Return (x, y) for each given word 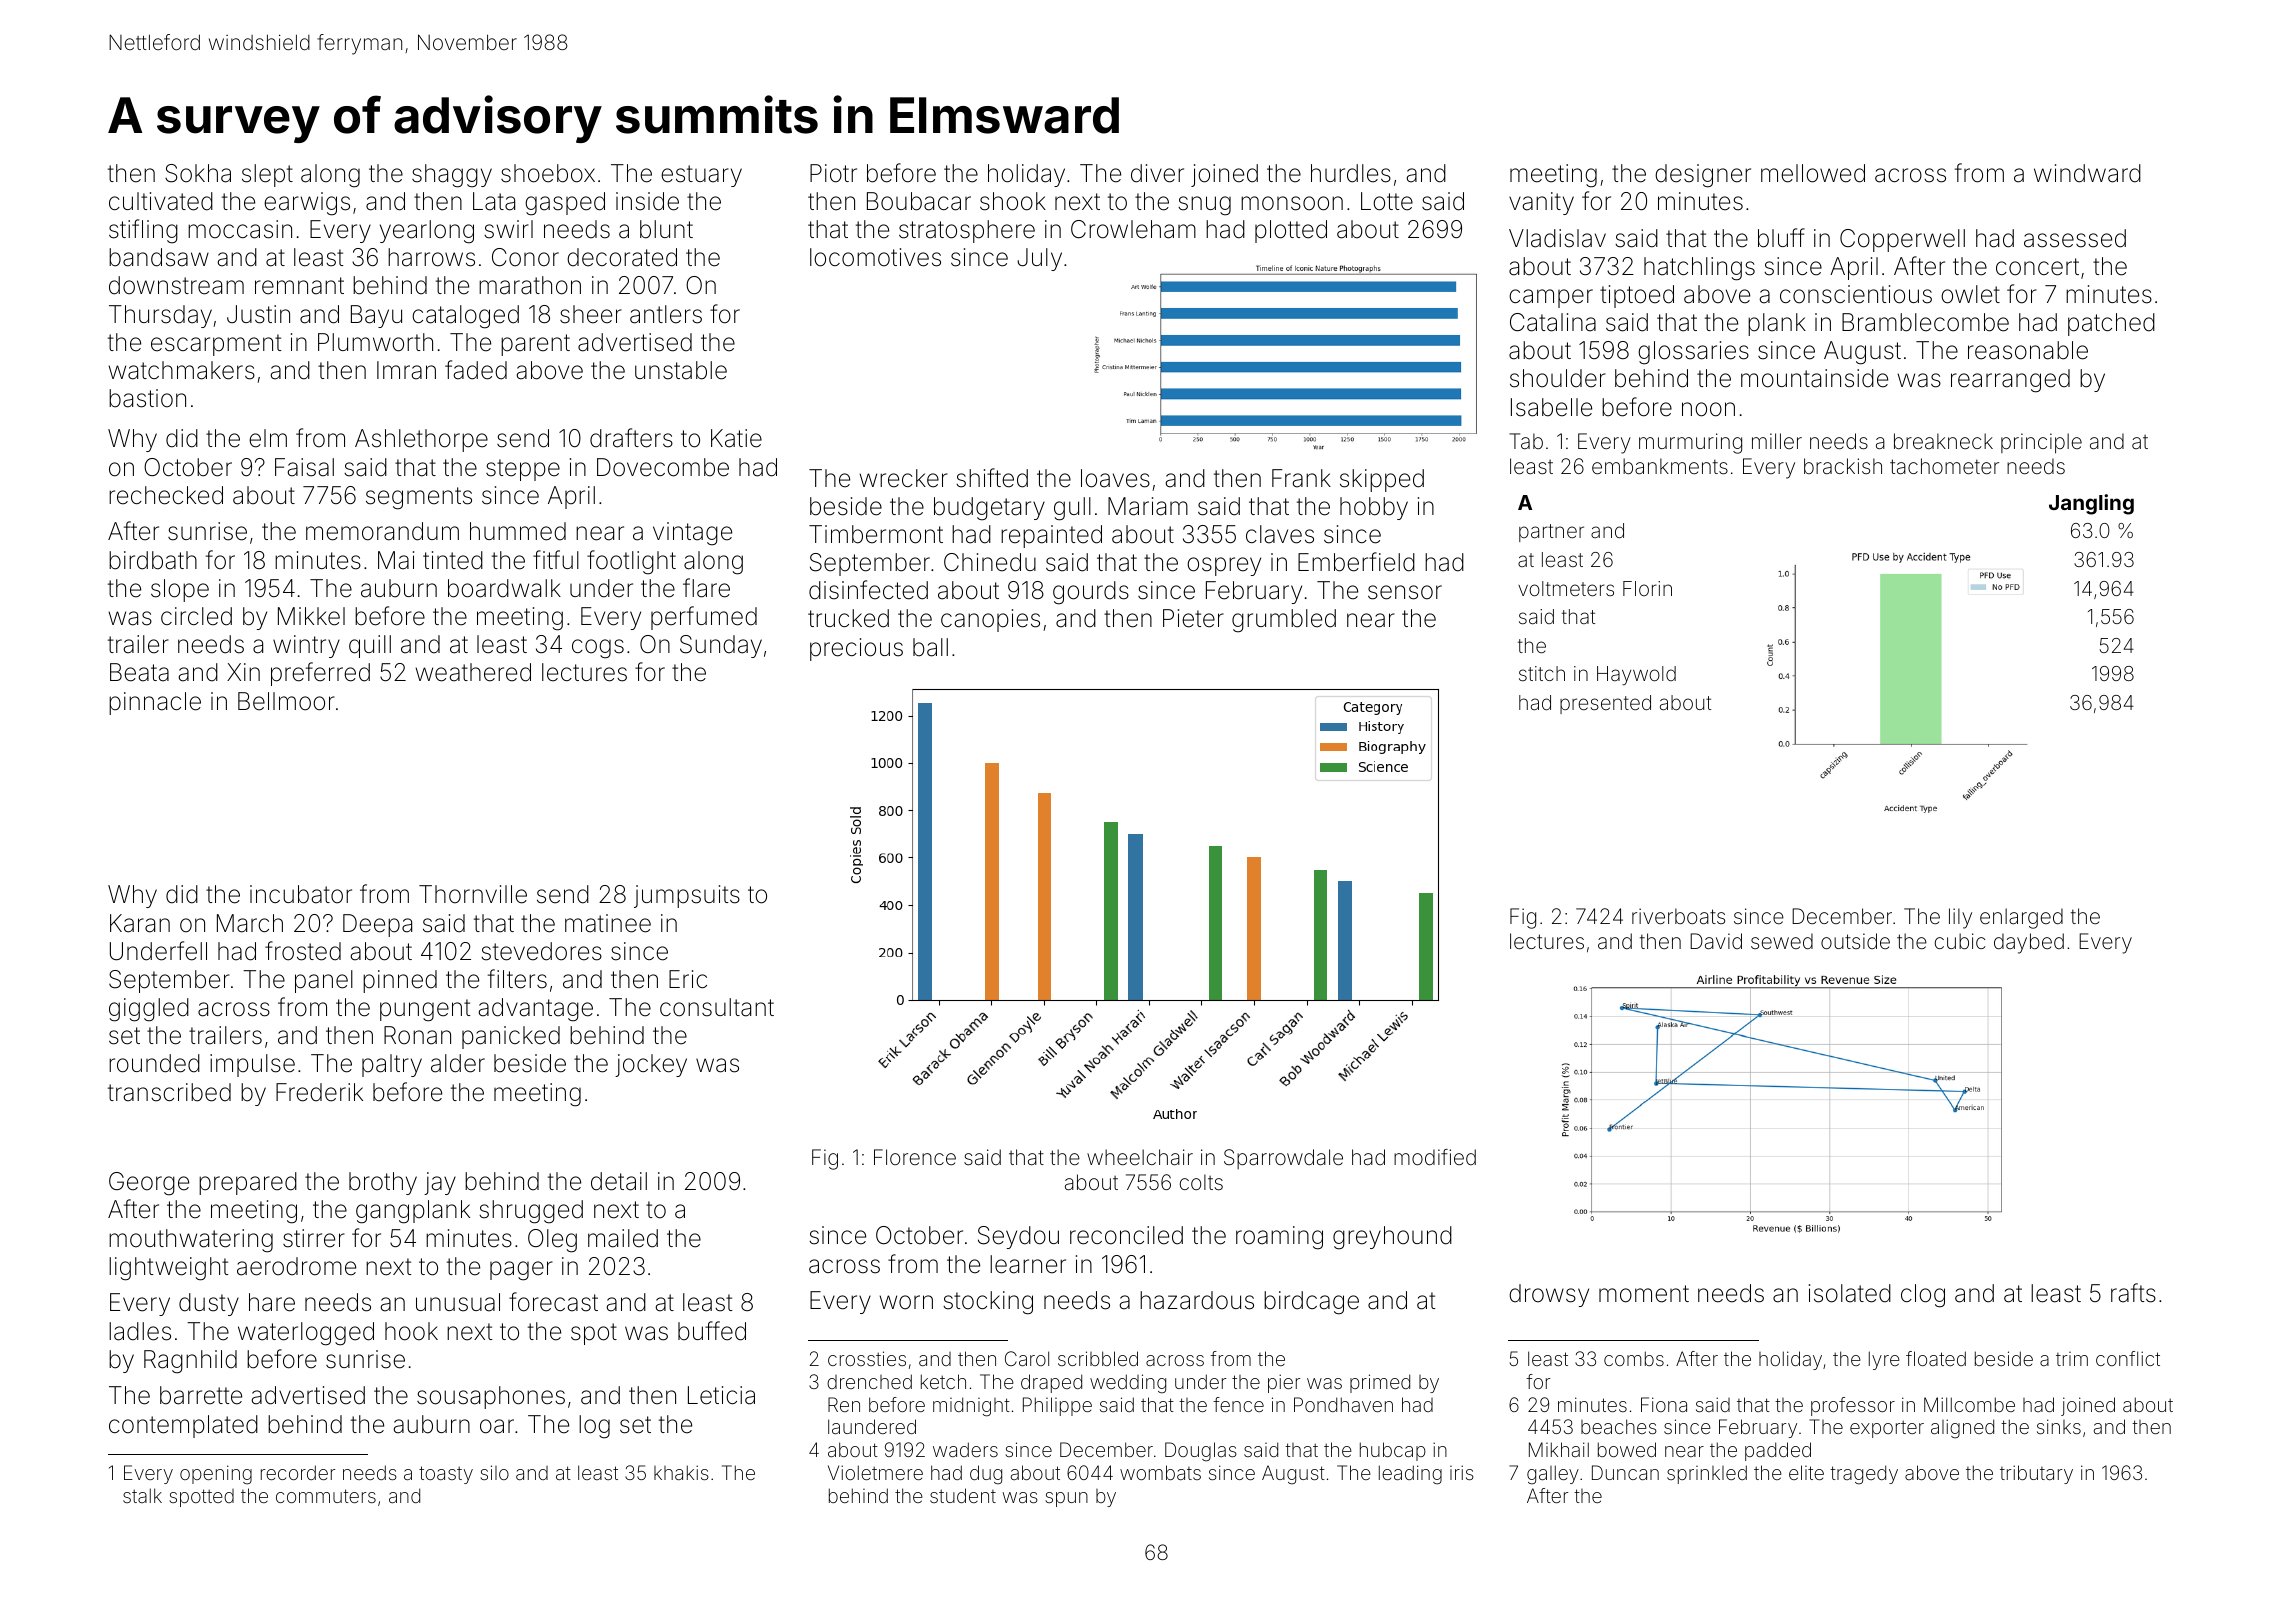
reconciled (1126, 1235)
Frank (1301, 478)
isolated (1850, 1293)
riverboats (1678, 916)
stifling (143, 231)
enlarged (2021, 918)
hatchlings (1699, 269)
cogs (598, 649)
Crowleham (1133, 229)
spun (1066, 1499)
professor (1853, 1406)
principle (2041, 443)
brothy (383, 1183)
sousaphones (491, 1397)
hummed (518, 531)
